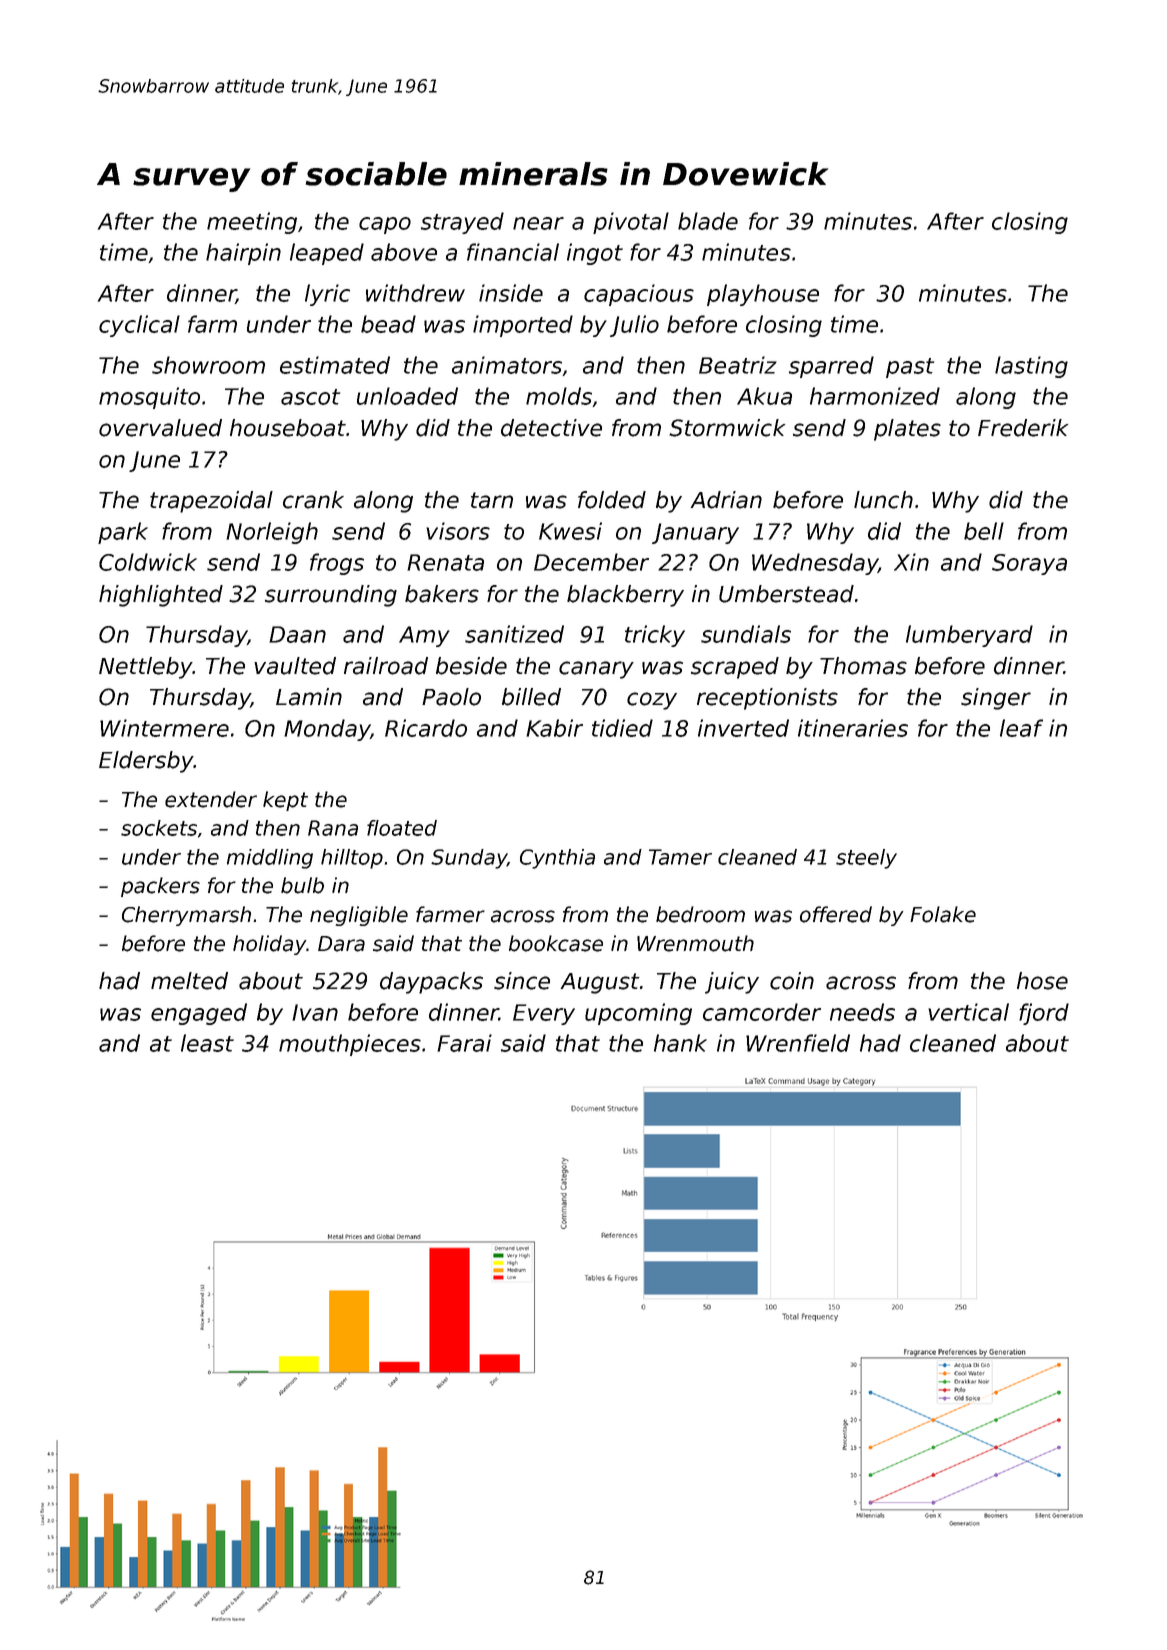 The width and height of the image is (1167, 1650). What do you see at coordinates (186, 916) in the image?
I see `Cherrymarsh` at bounding box center [186, 916].
